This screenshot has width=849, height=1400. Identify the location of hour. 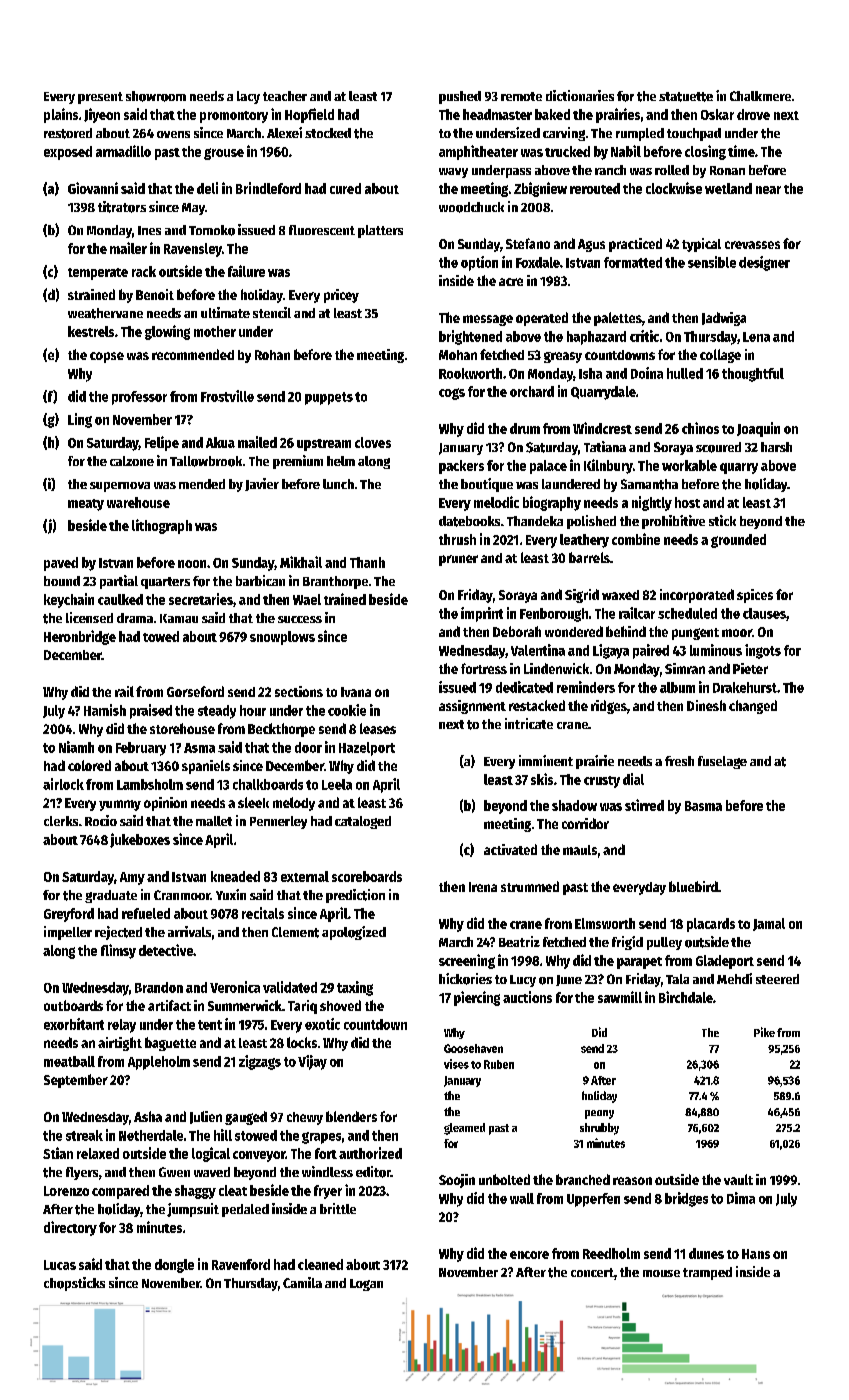
(253, 710).
